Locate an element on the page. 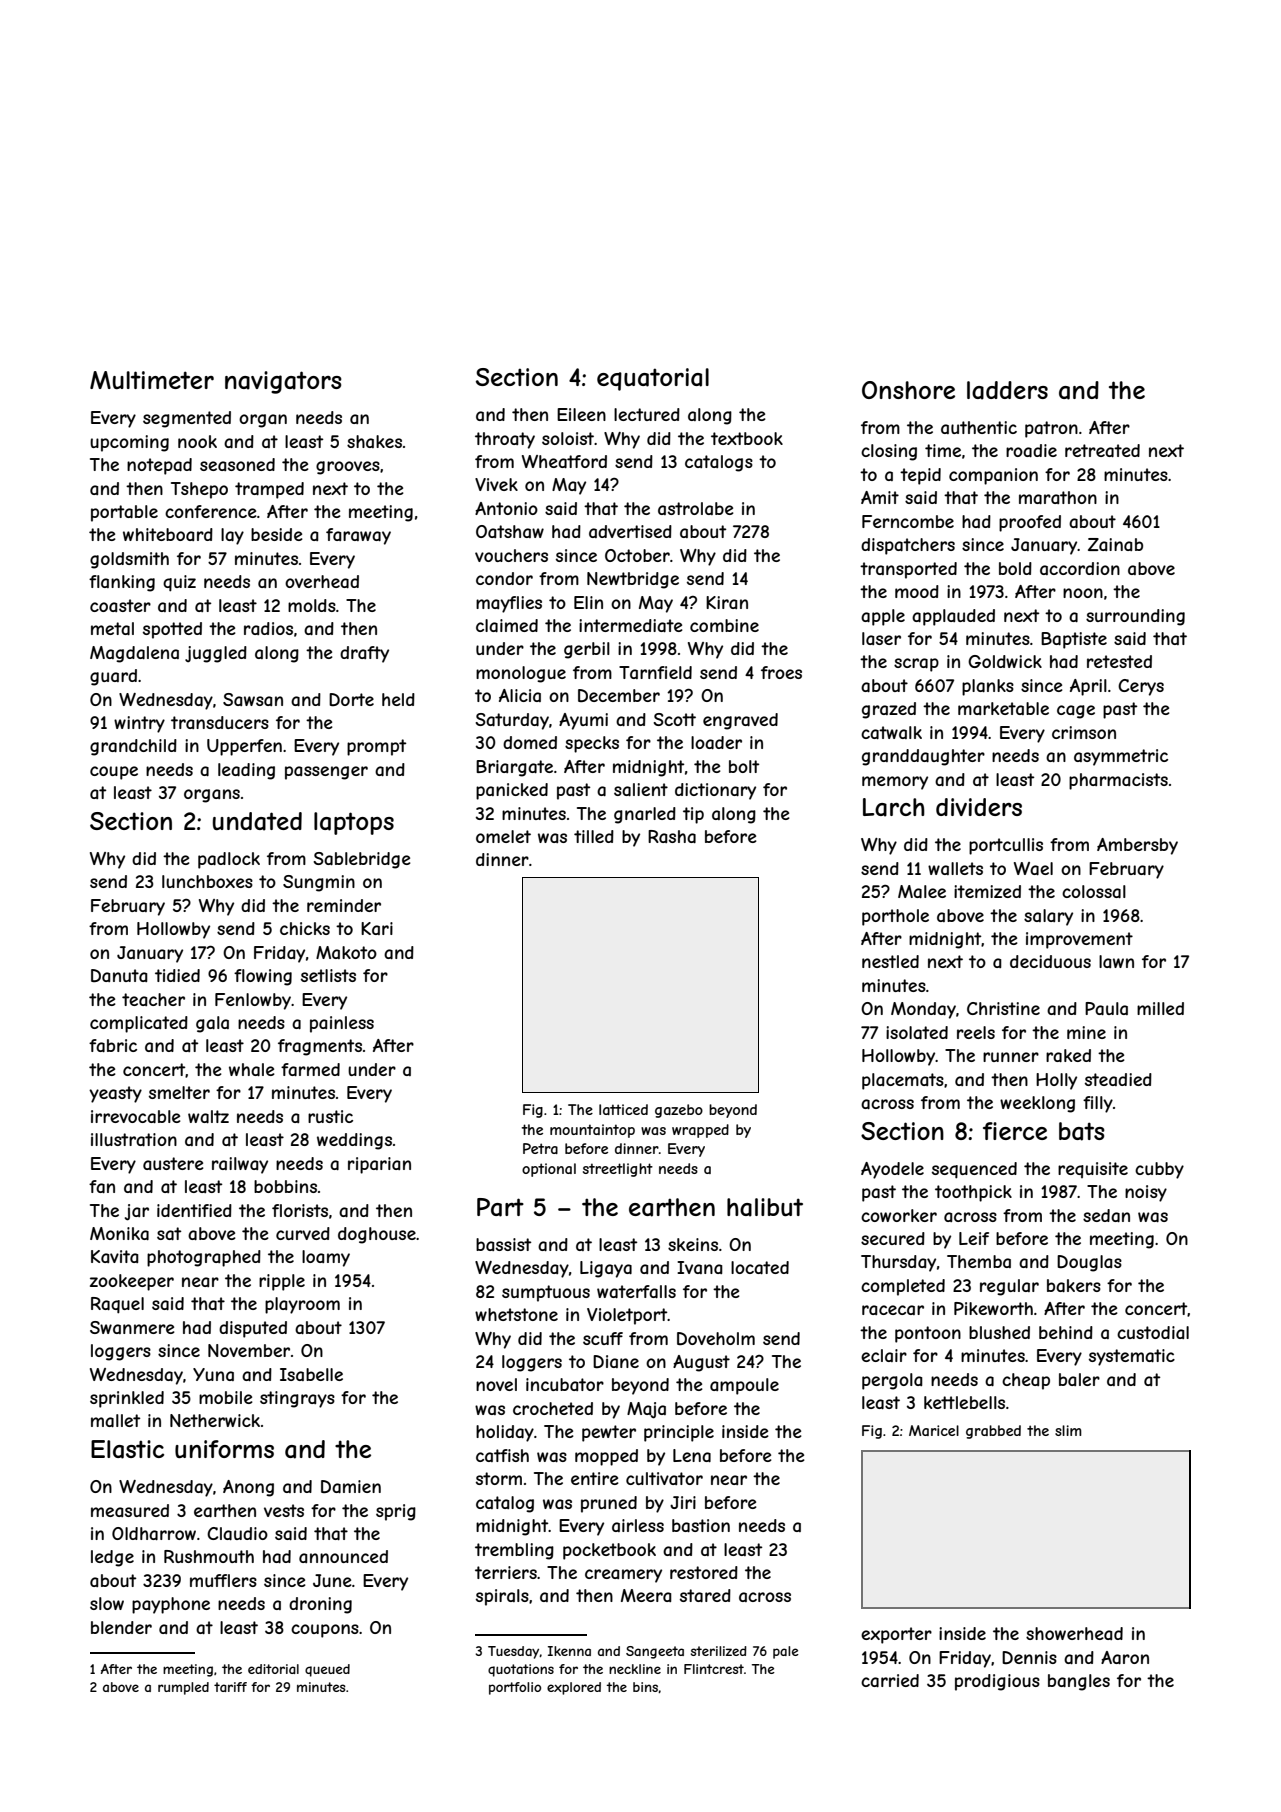 This document has width=1281, height=1812. novel is located at coordinates (496, 1384).
